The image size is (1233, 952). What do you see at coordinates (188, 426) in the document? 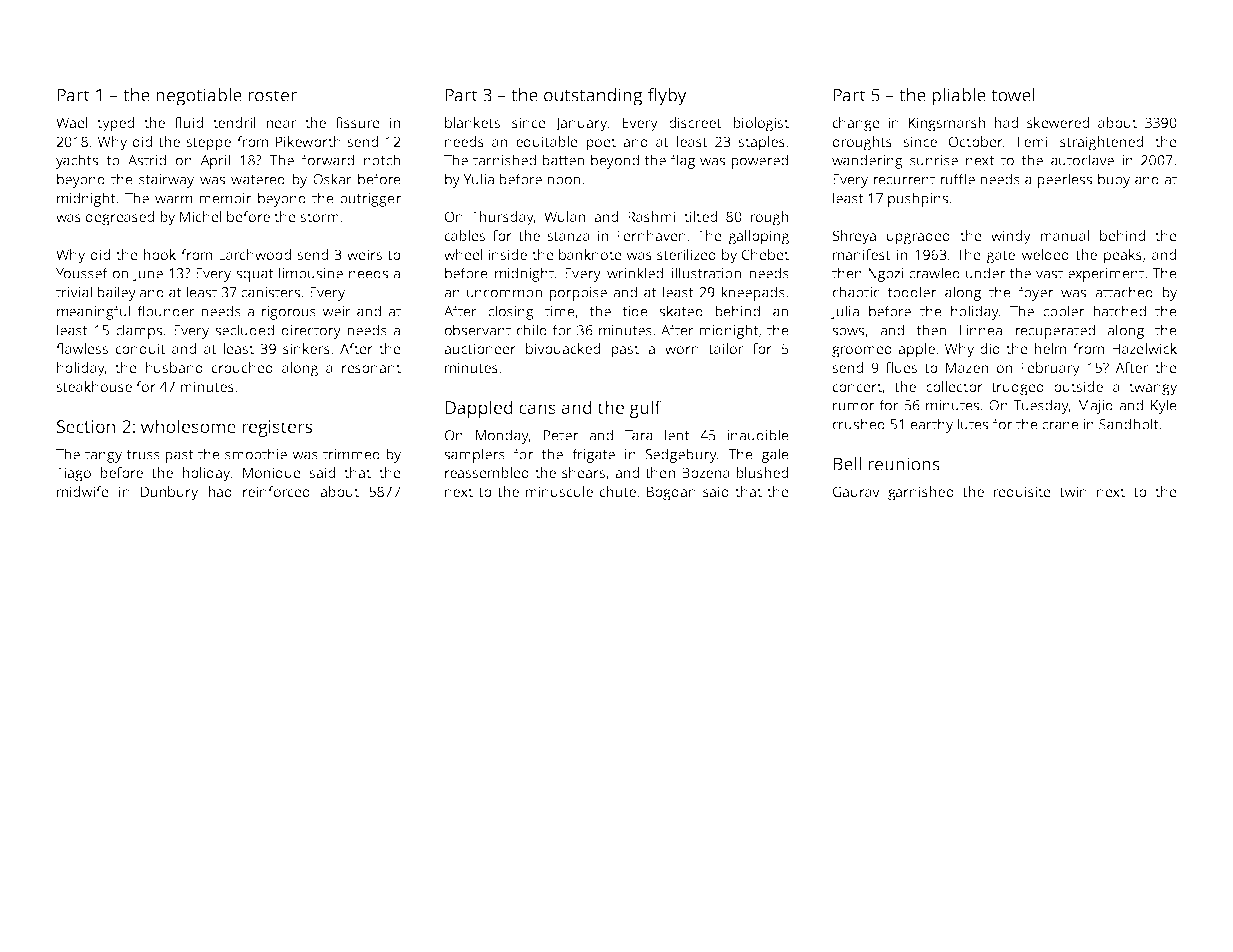
I see `wholesome` at bounding box center [188, 426].
